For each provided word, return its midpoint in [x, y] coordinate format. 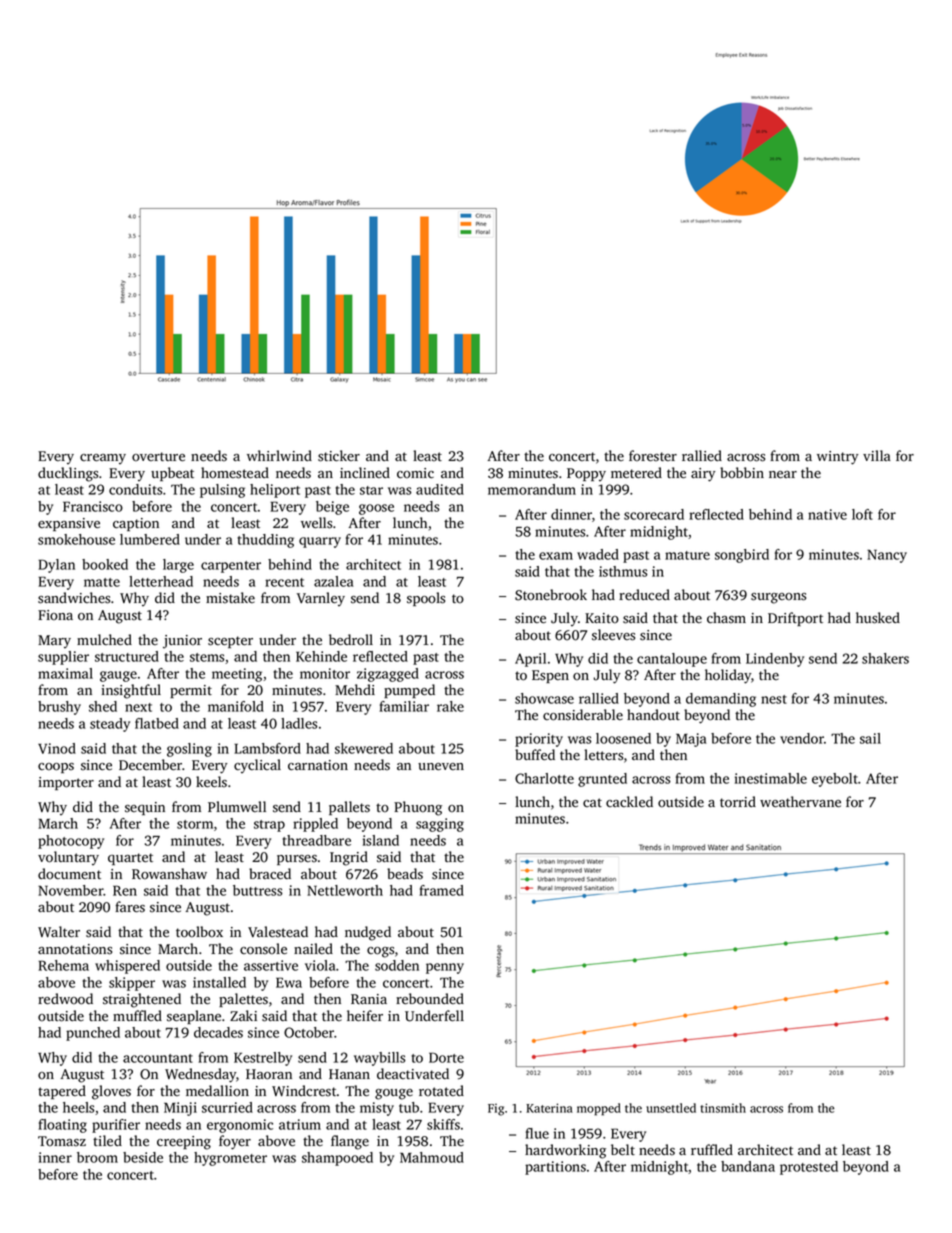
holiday [728, 676]
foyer [235, 1142]
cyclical [257, 766]
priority [539, 740]
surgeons [778, 598]
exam [556, 556]
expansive [69, 524]
